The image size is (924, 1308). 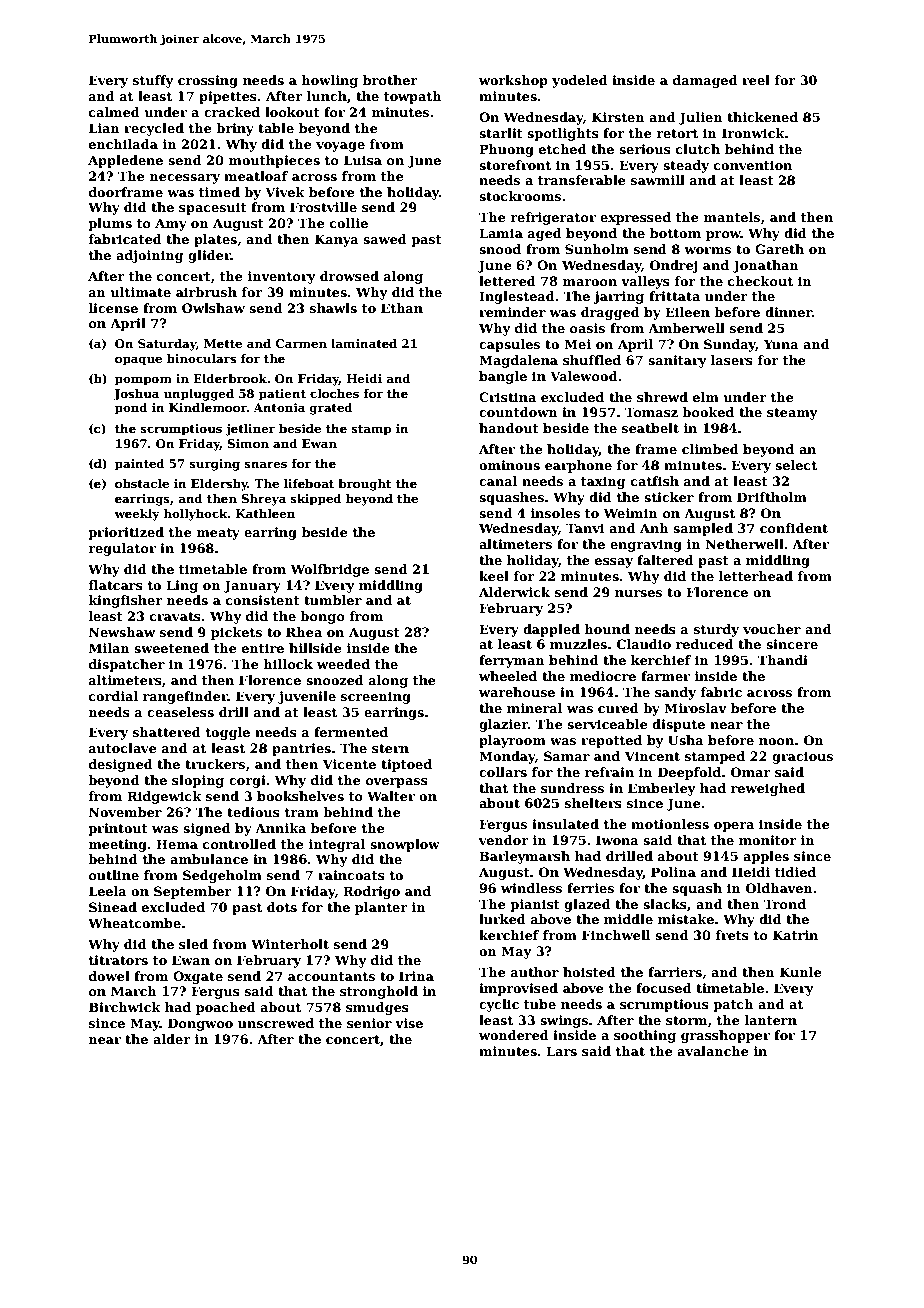 What do you see at coordinates (768, 789) in the image?
I see `reweighed` at bounding box center [768, 789].
